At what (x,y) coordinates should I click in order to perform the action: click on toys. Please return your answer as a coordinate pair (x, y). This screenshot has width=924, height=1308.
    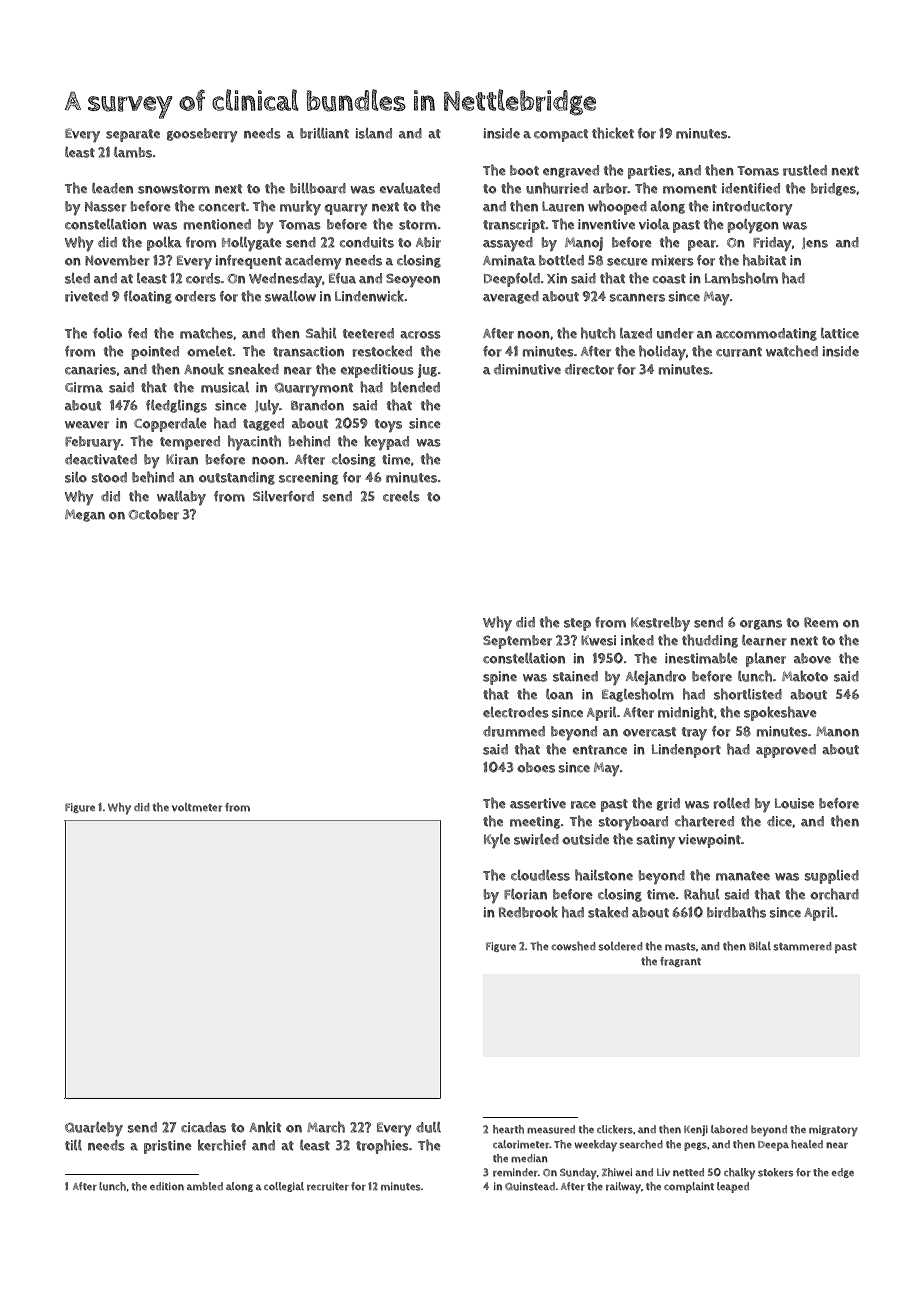
    Looking at the image, I should click on (388, 425).
